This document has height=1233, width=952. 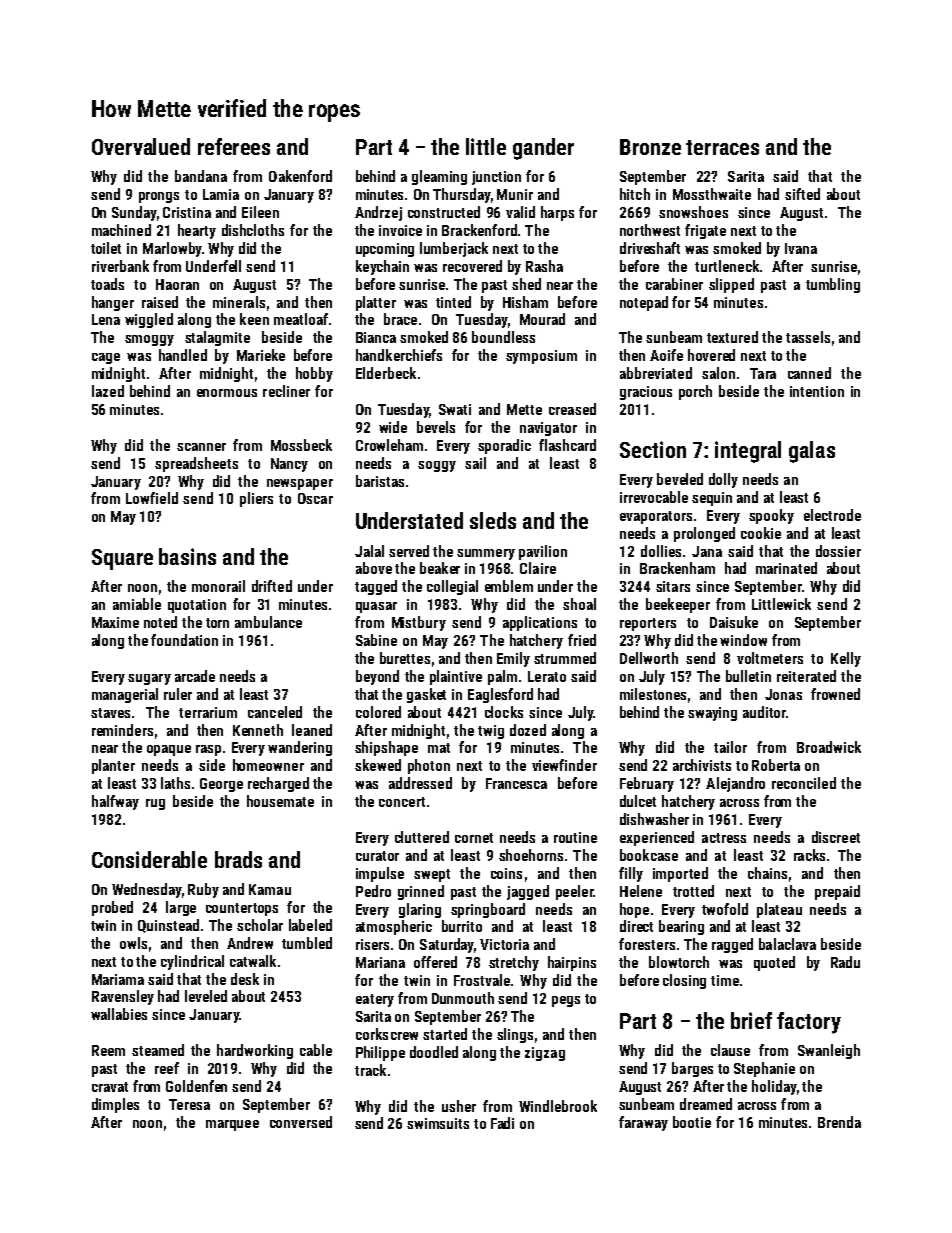 I want to click on recliner, so click(x=286, y=391).
